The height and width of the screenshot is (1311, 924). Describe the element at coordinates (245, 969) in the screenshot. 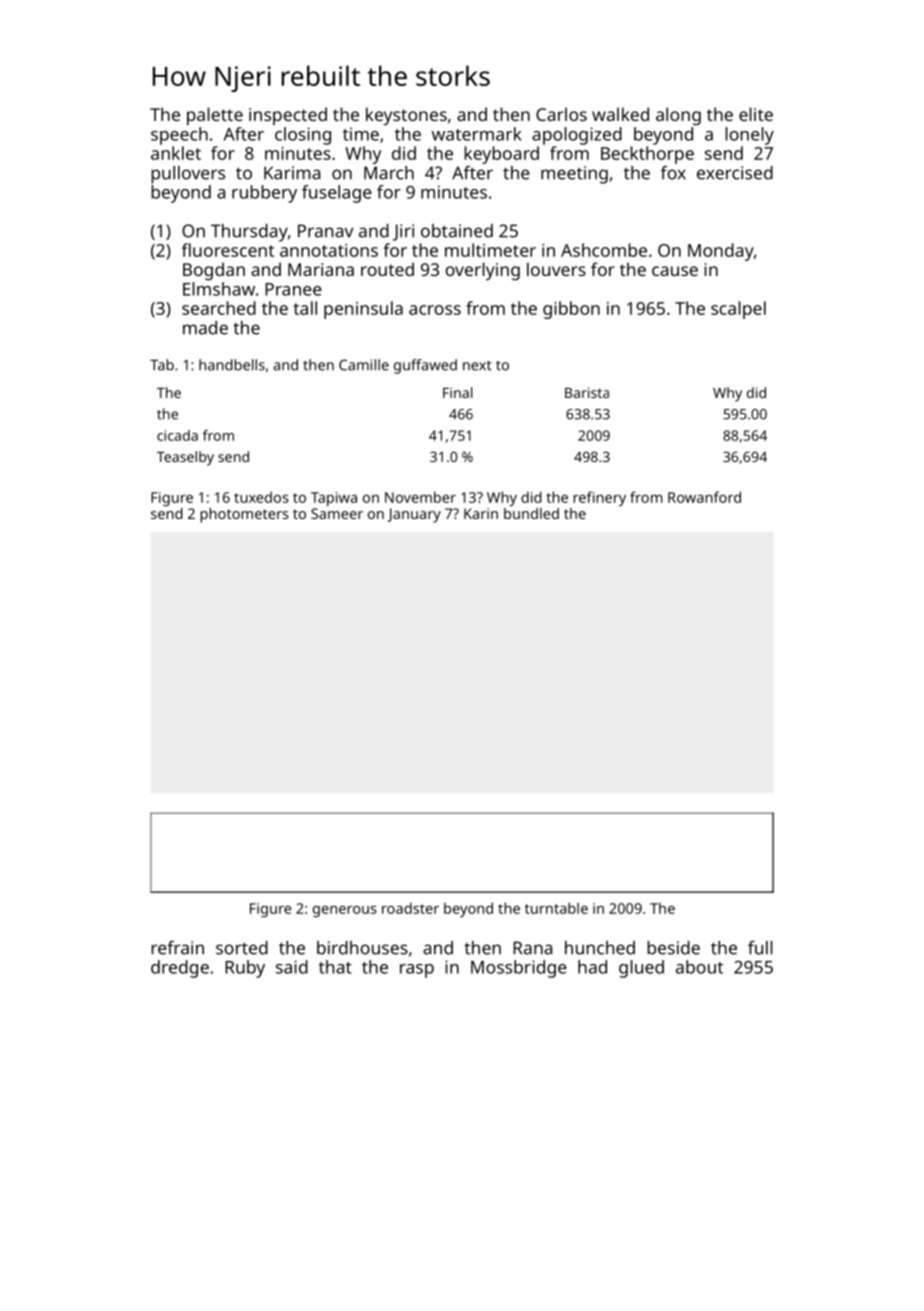

I see `Ruby` at that location.
